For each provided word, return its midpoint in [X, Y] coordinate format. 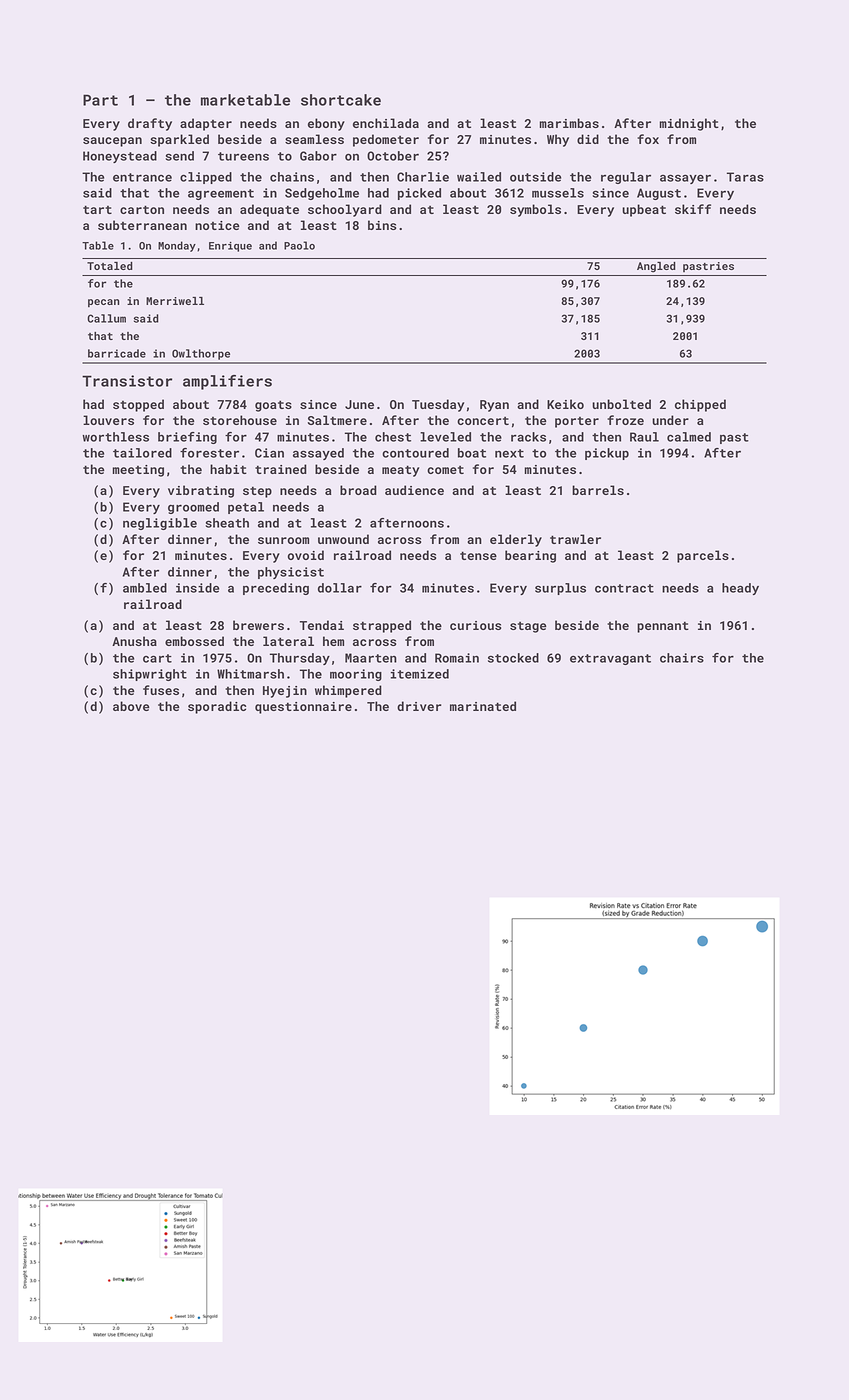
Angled [656, 267]
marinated [483, 706]
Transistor [127, 381]
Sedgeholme [322, 194]
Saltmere [337, 420]
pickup [607, 454]
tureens [243, 156]
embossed [194, 641]
